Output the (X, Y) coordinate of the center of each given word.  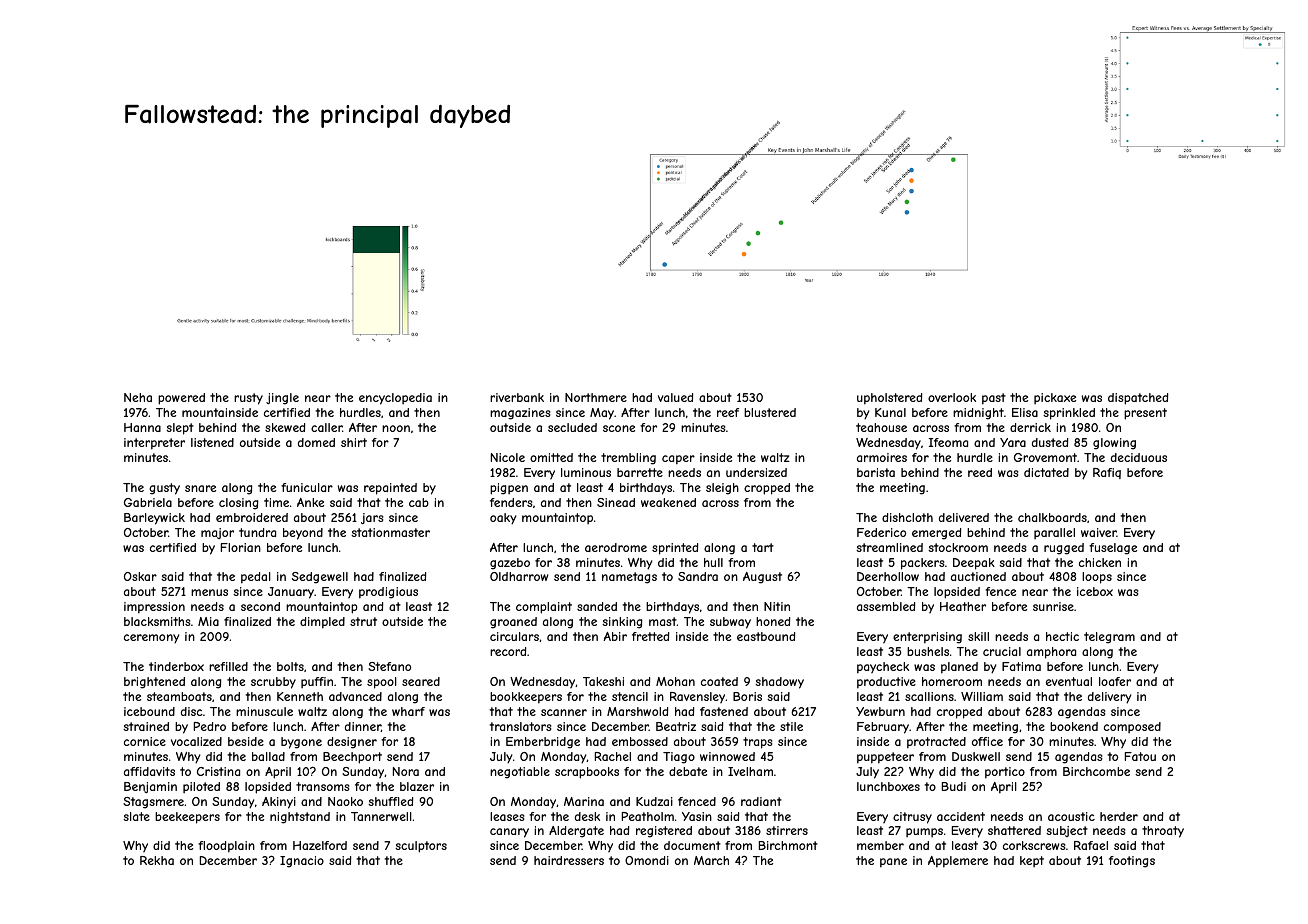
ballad (268, 756)
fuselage (1113, 549)
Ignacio (302, 862)
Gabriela (148, 502)
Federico (881, 532)
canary (509, 833)
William (982, 696)
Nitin (777, 606)
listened (212, 442)
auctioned (978, 576)
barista (876, 472)
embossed (640, 741)
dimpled (322, 623)
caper (678, 460)
